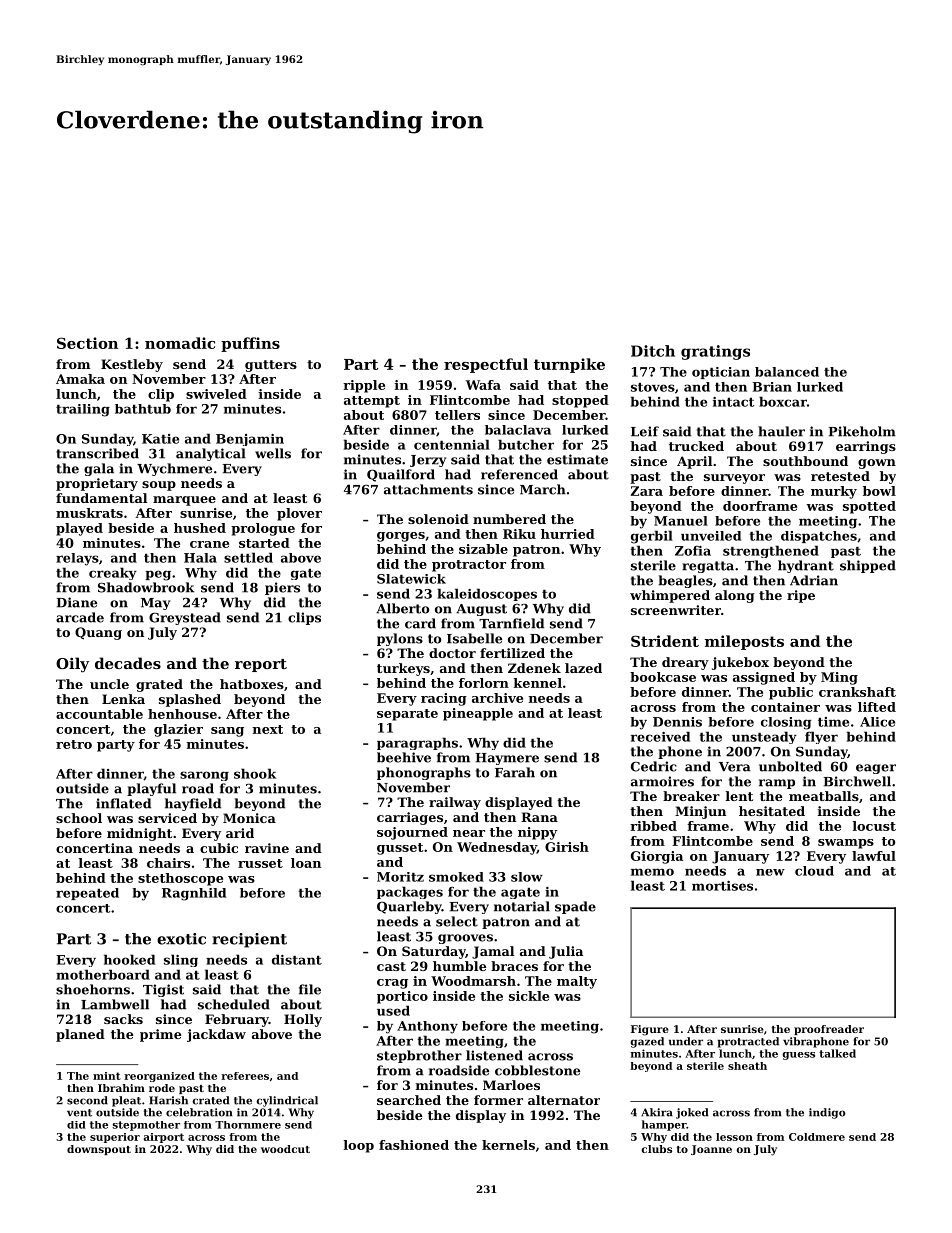 This screenshot has height=1233, width=952. What do you see at coordinates (180, 343) in the screenshot?
I see `nomadic` at bounding box center [180, 343].
